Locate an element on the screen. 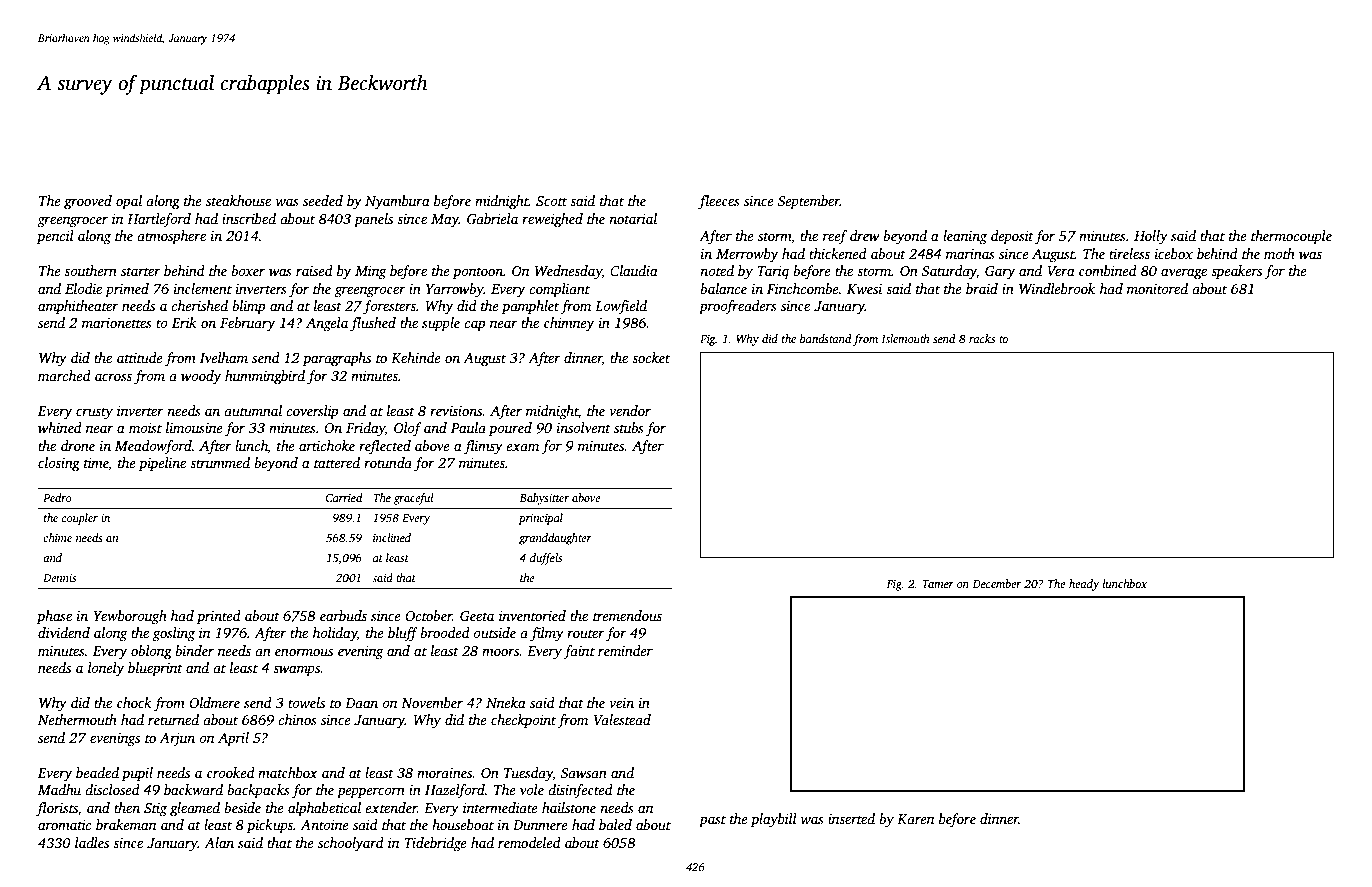 The height and width of the screenshot is (887, 1372). thermocouple is located at coordinates (1291, 237).
